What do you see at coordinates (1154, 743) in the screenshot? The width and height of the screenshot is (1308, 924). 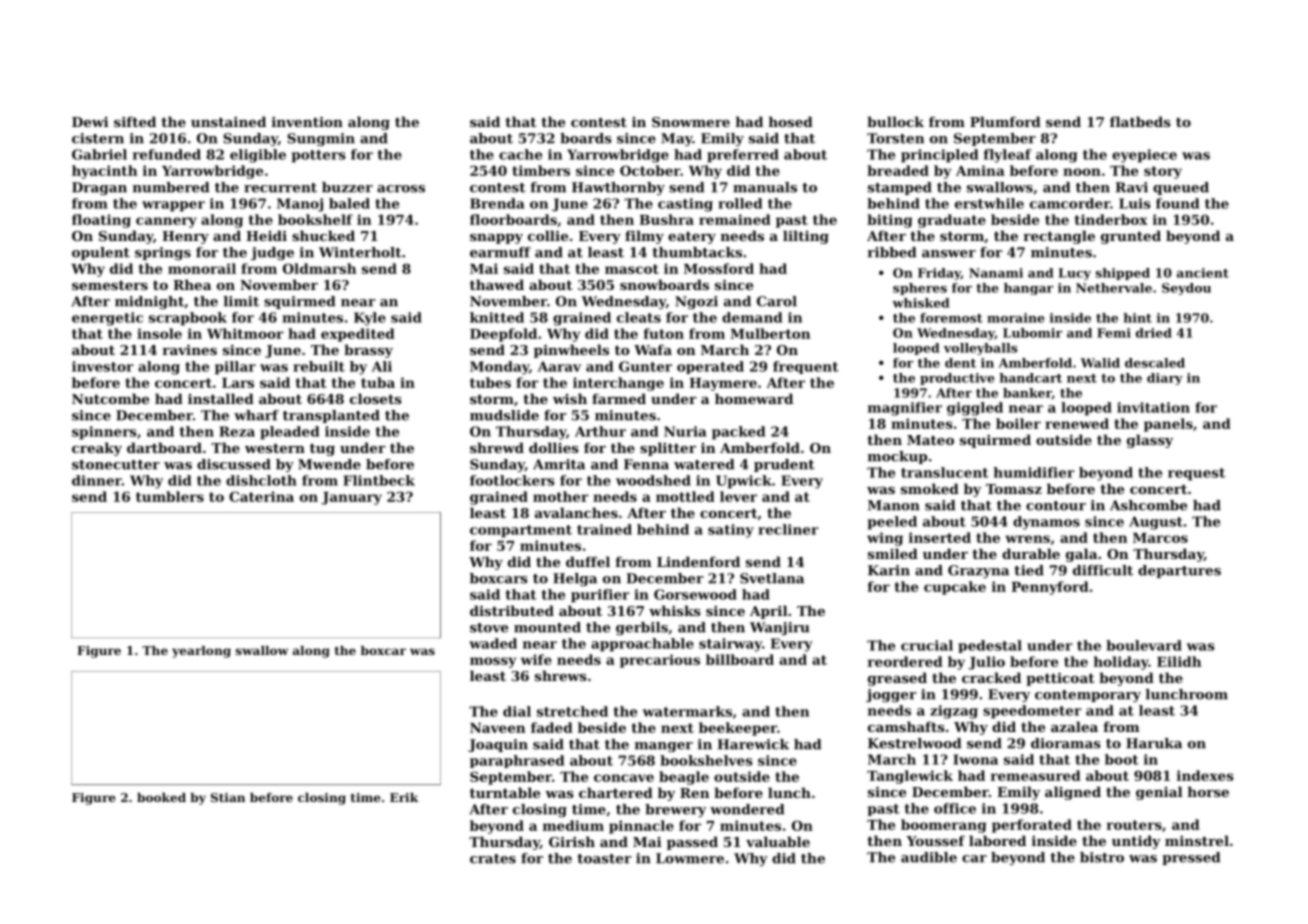 I see `Haruka` at bounding box center [1154, 743].
